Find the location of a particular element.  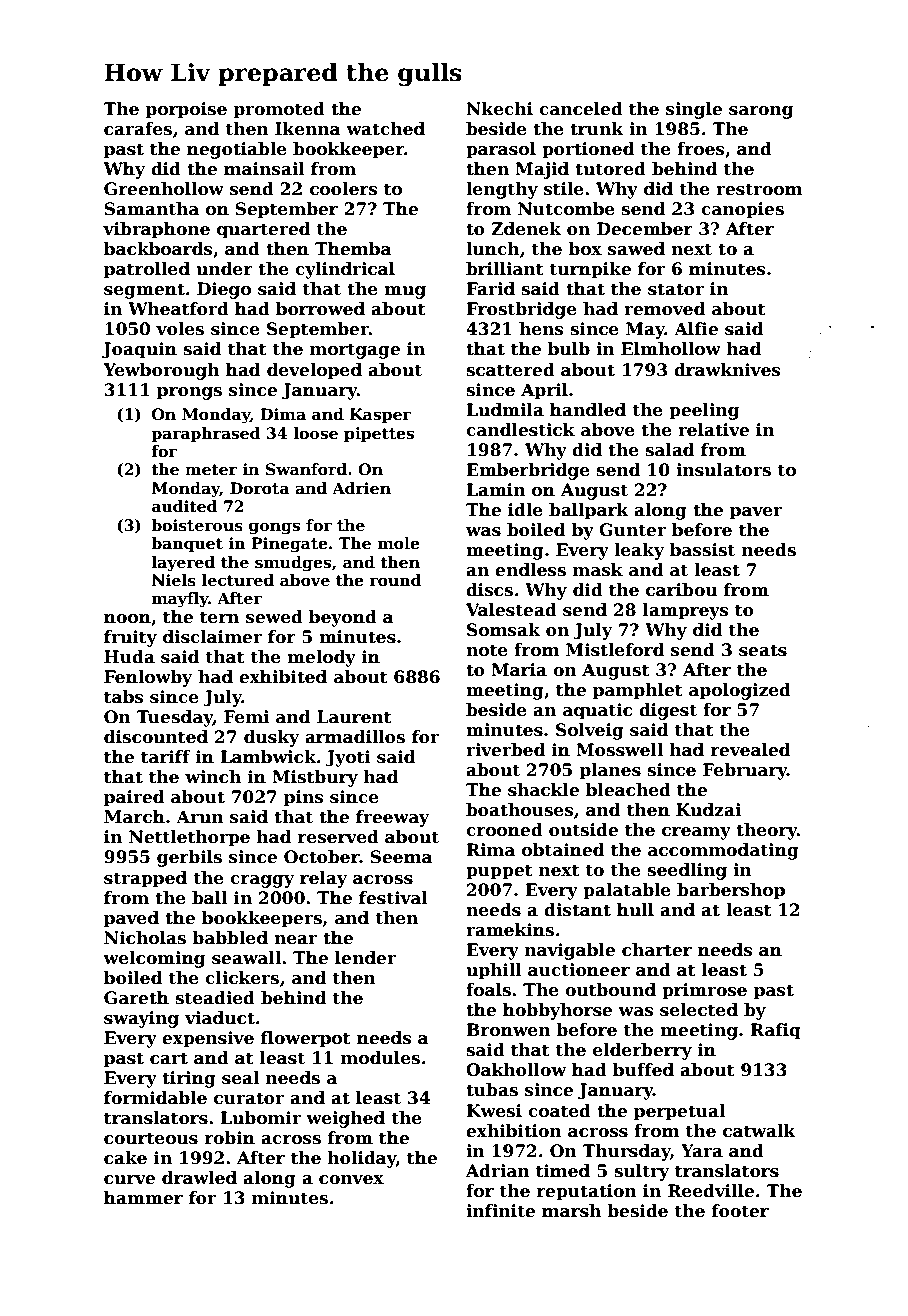

modules is located at coordinates (380, 1058).
